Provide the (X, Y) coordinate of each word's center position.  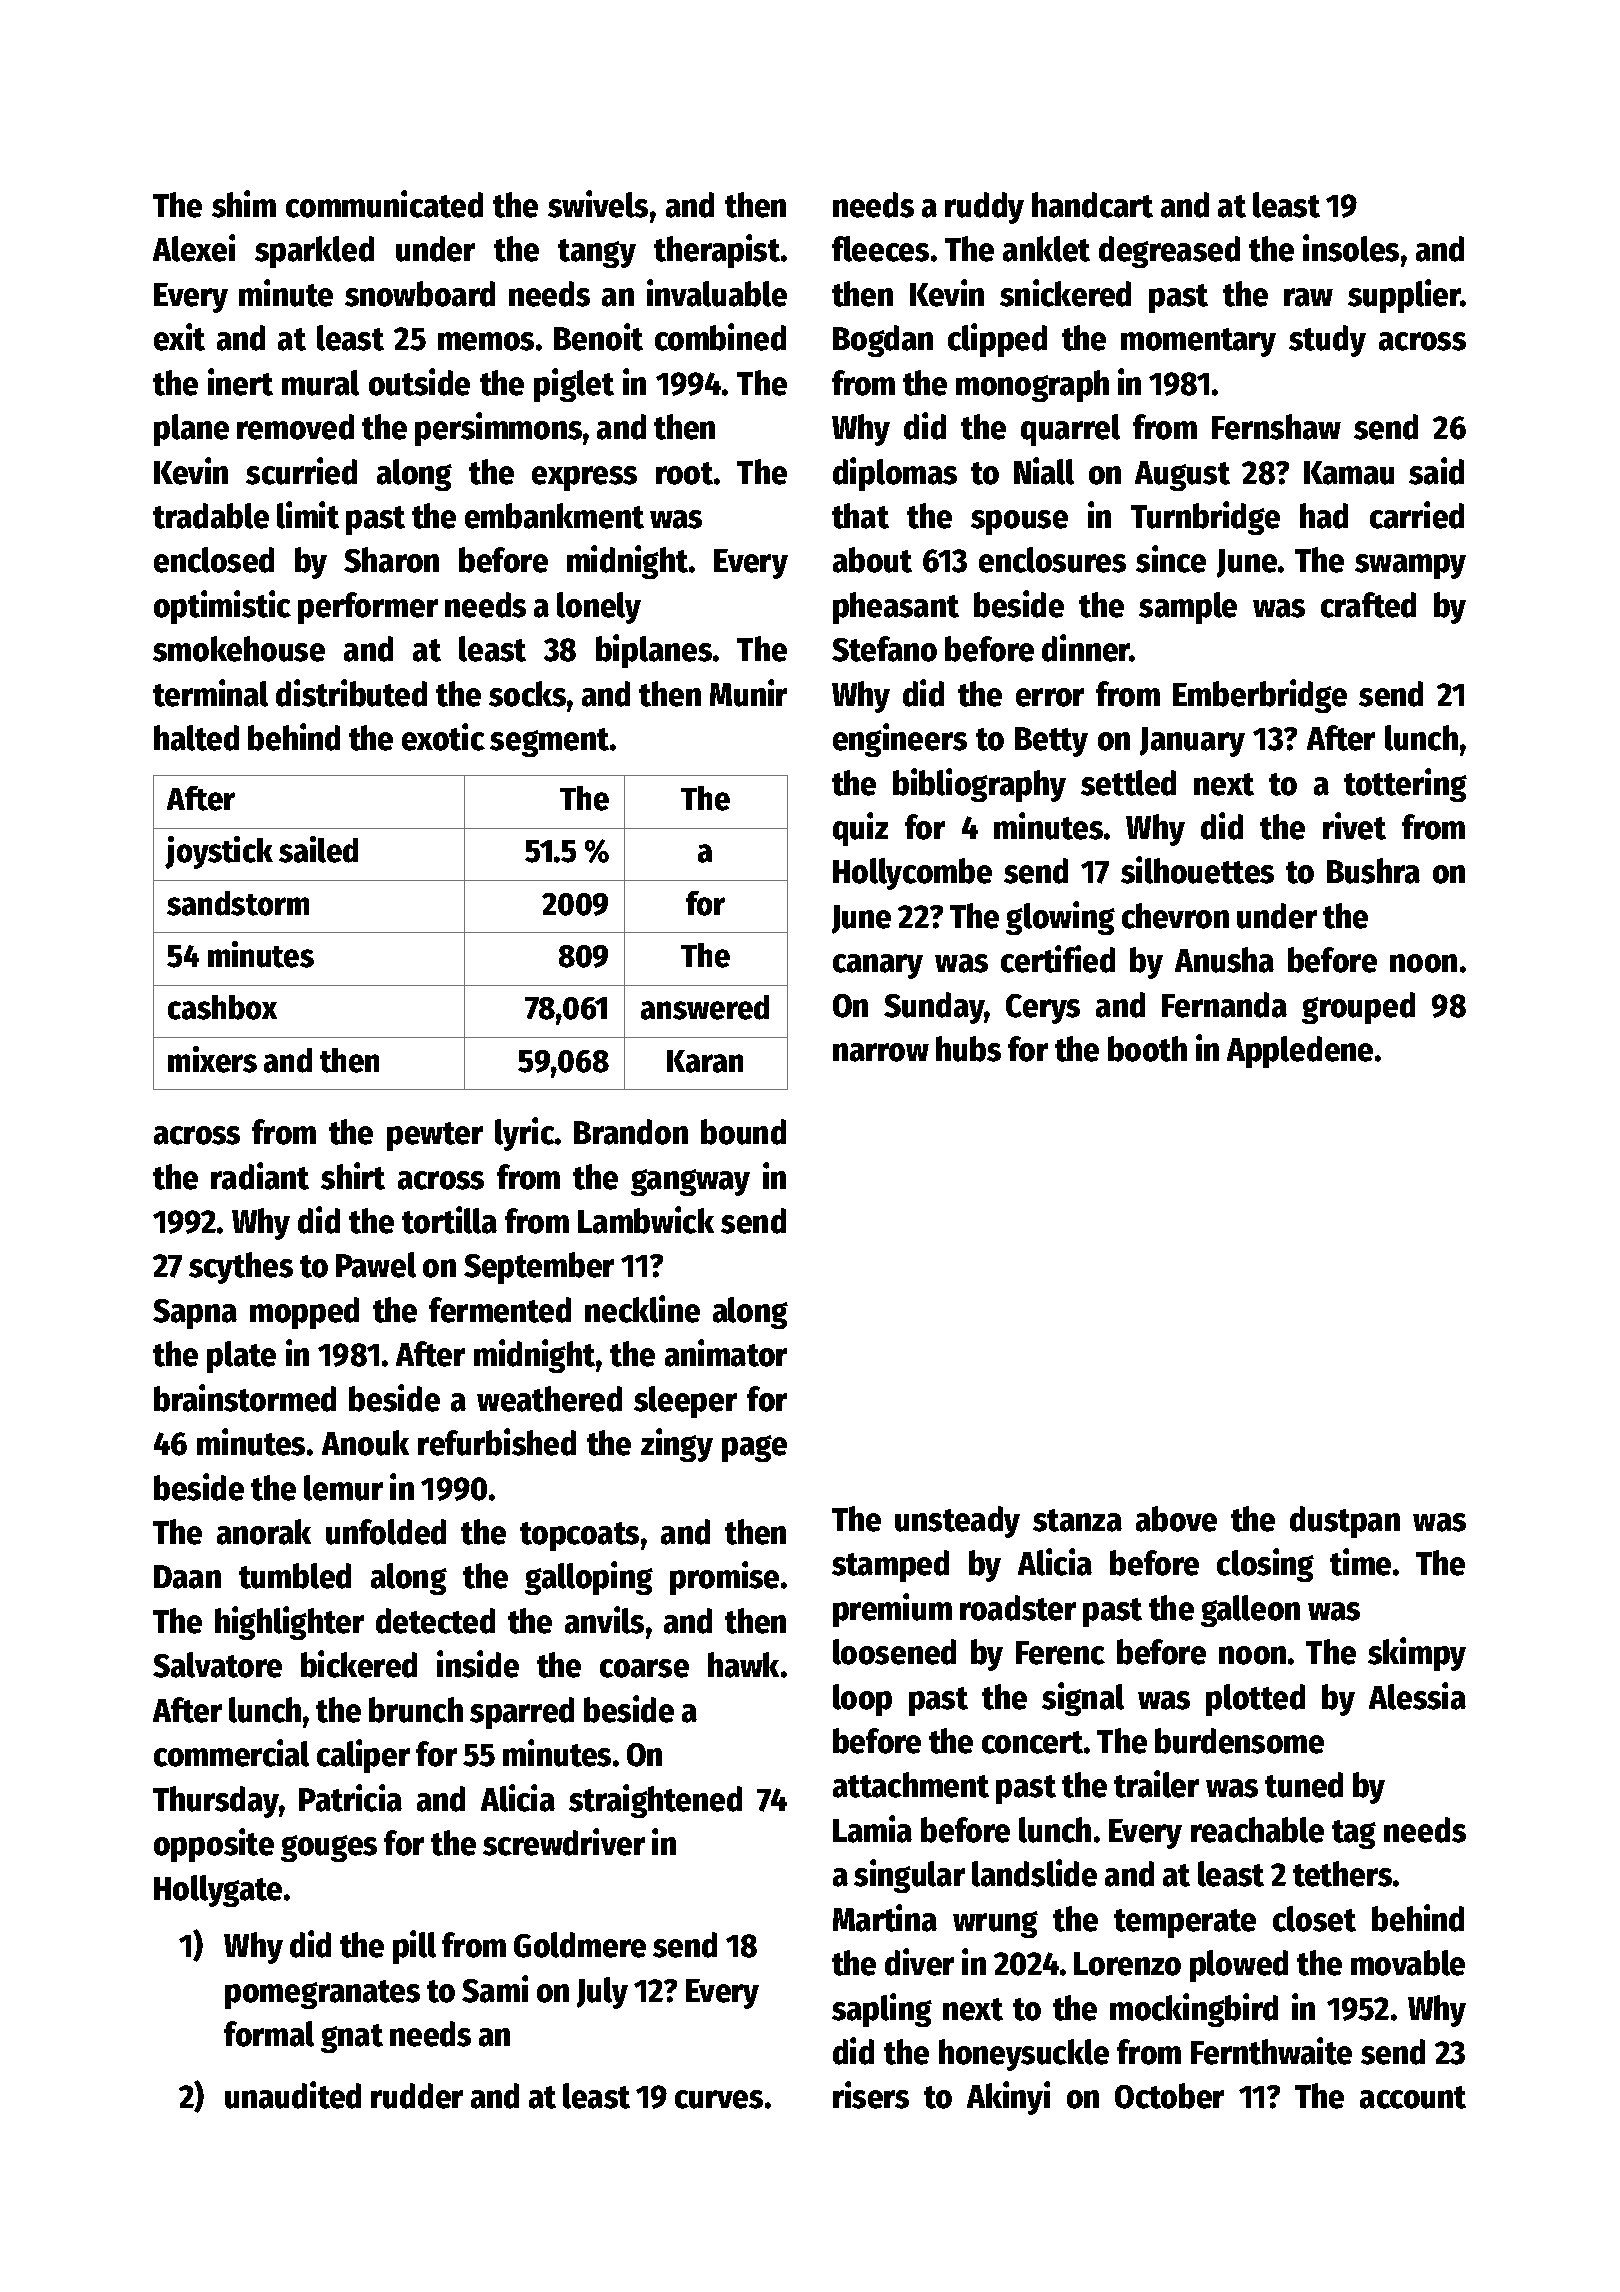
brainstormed (245, 1398)
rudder (417, 2096)
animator (726, 1353)
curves (719, 2099)
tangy (597, 253)
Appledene (1300, 1052)
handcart (1092, 205)
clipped (997, 340)
